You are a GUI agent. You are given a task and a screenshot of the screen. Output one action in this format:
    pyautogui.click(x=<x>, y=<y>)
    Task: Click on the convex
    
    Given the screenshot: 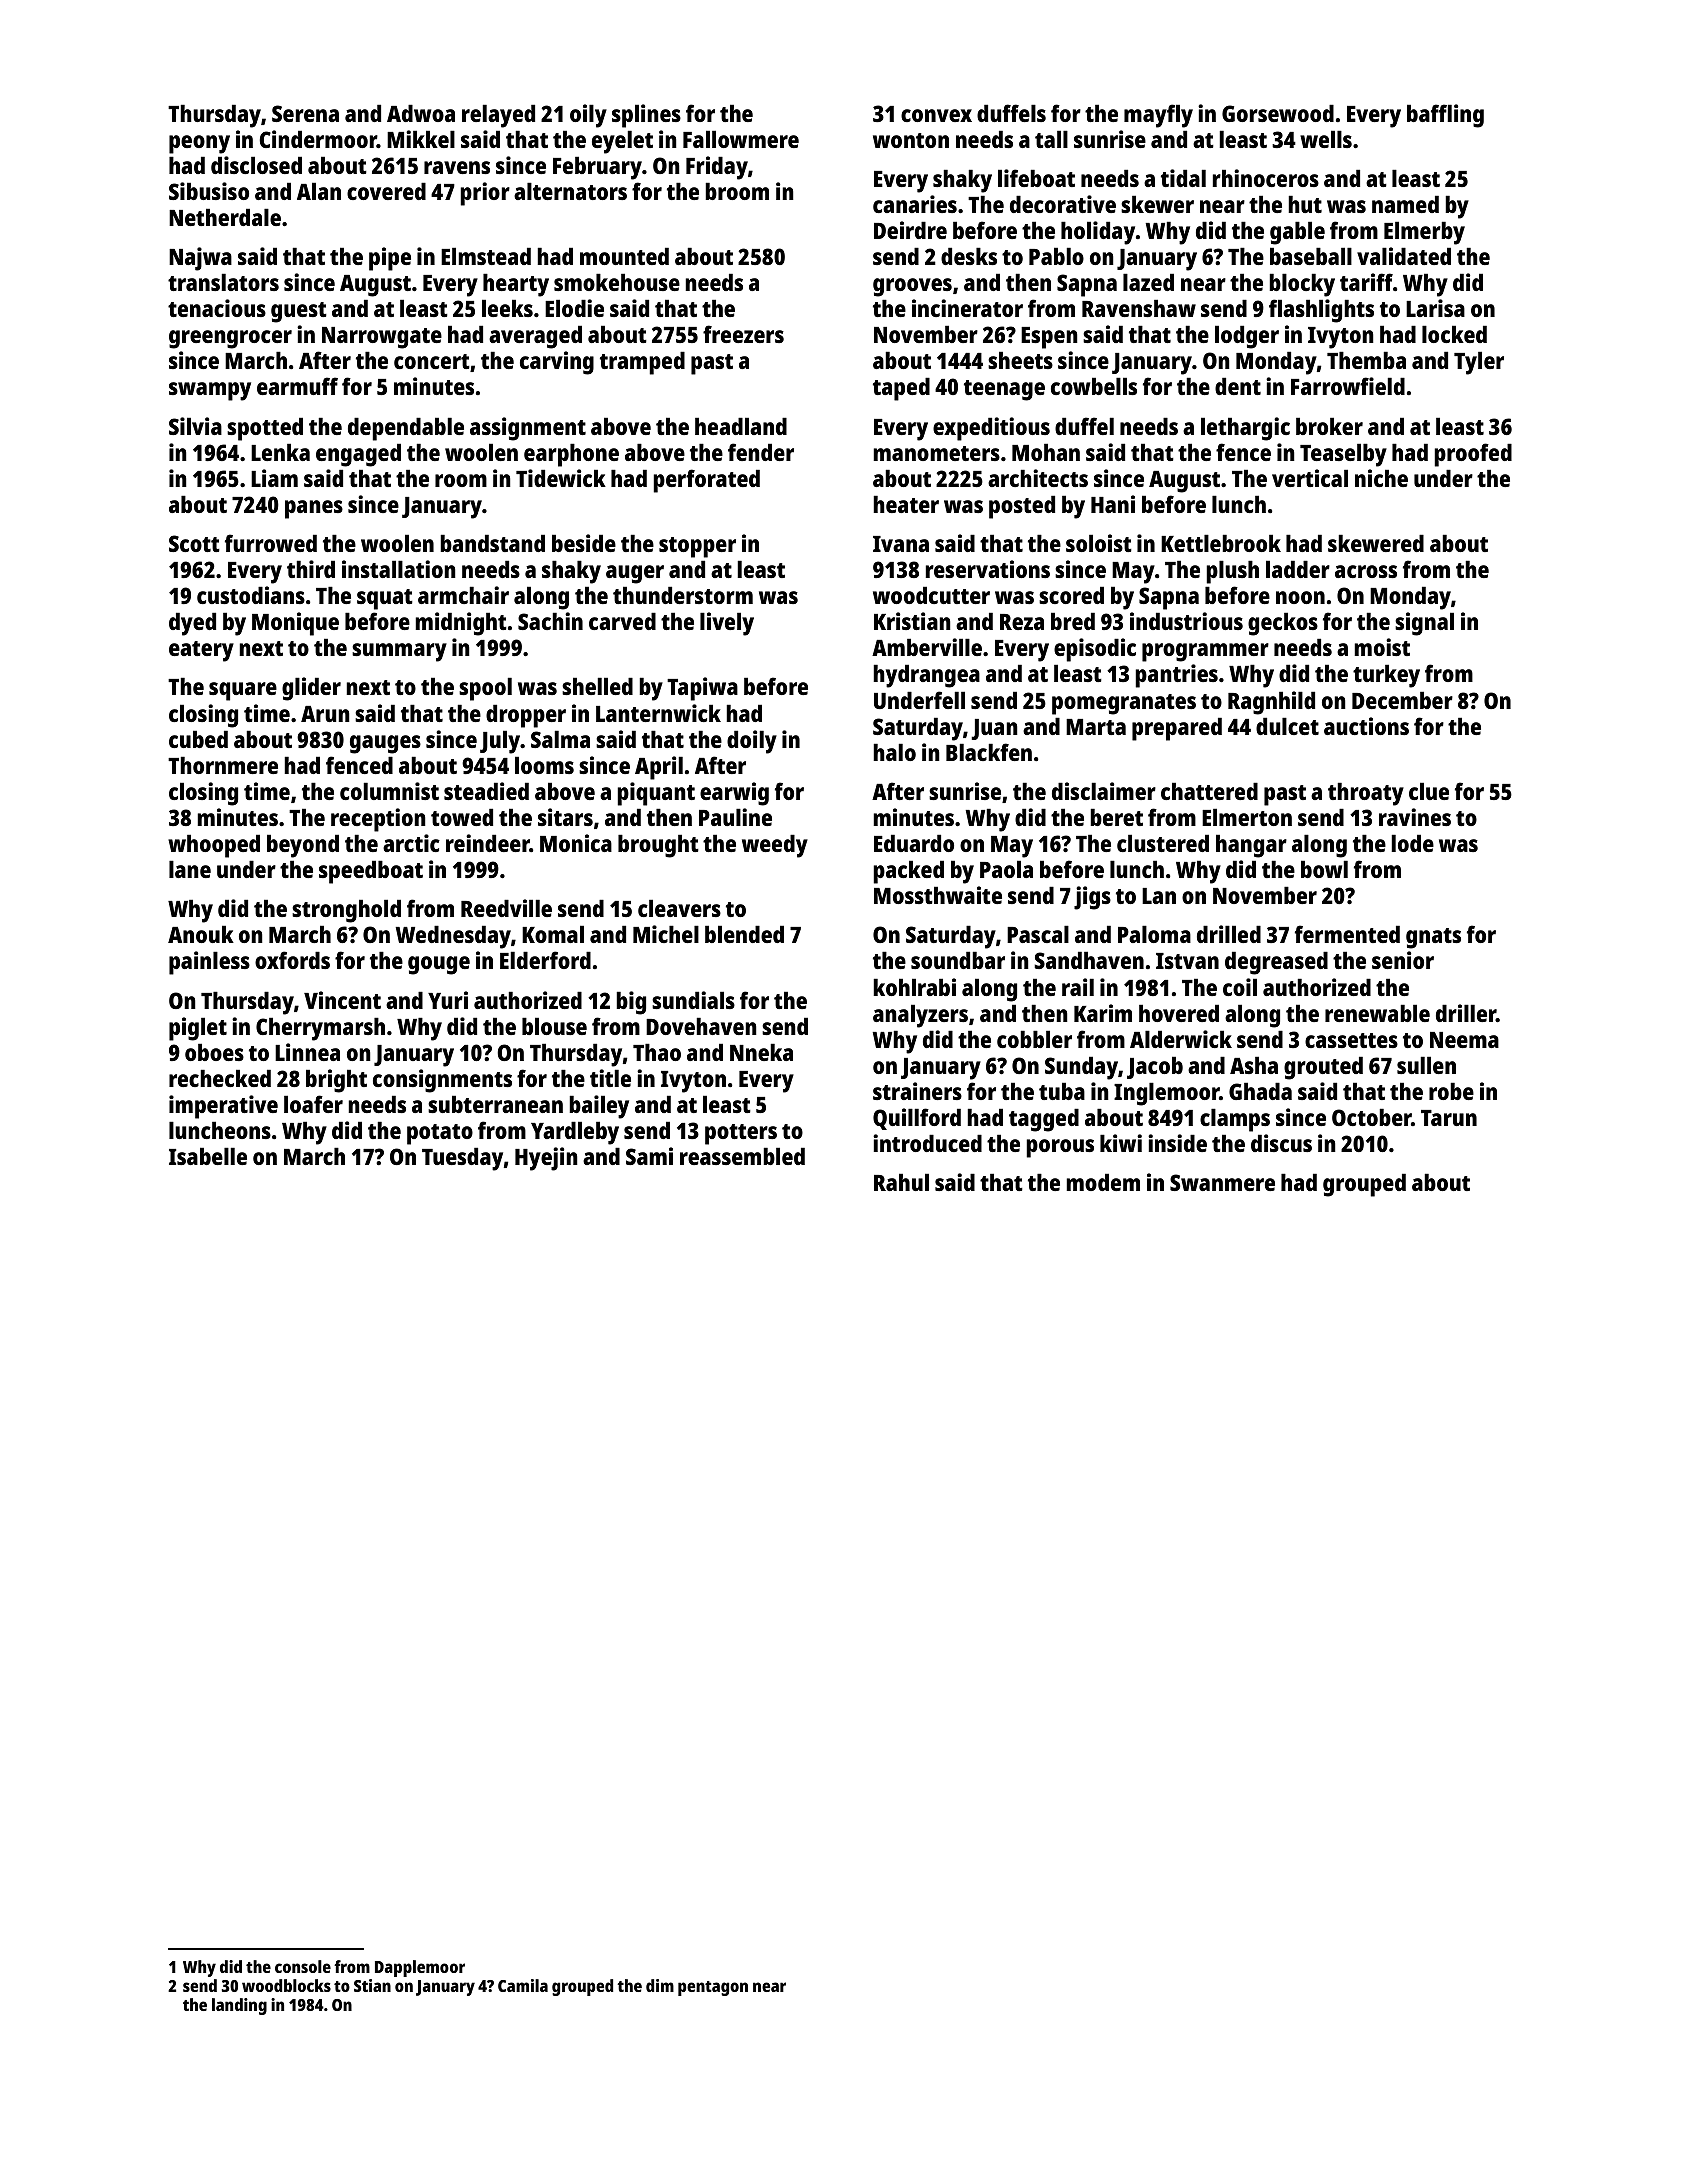 What is the action you would take?
    pyautogui.click(x=936, y=115)
